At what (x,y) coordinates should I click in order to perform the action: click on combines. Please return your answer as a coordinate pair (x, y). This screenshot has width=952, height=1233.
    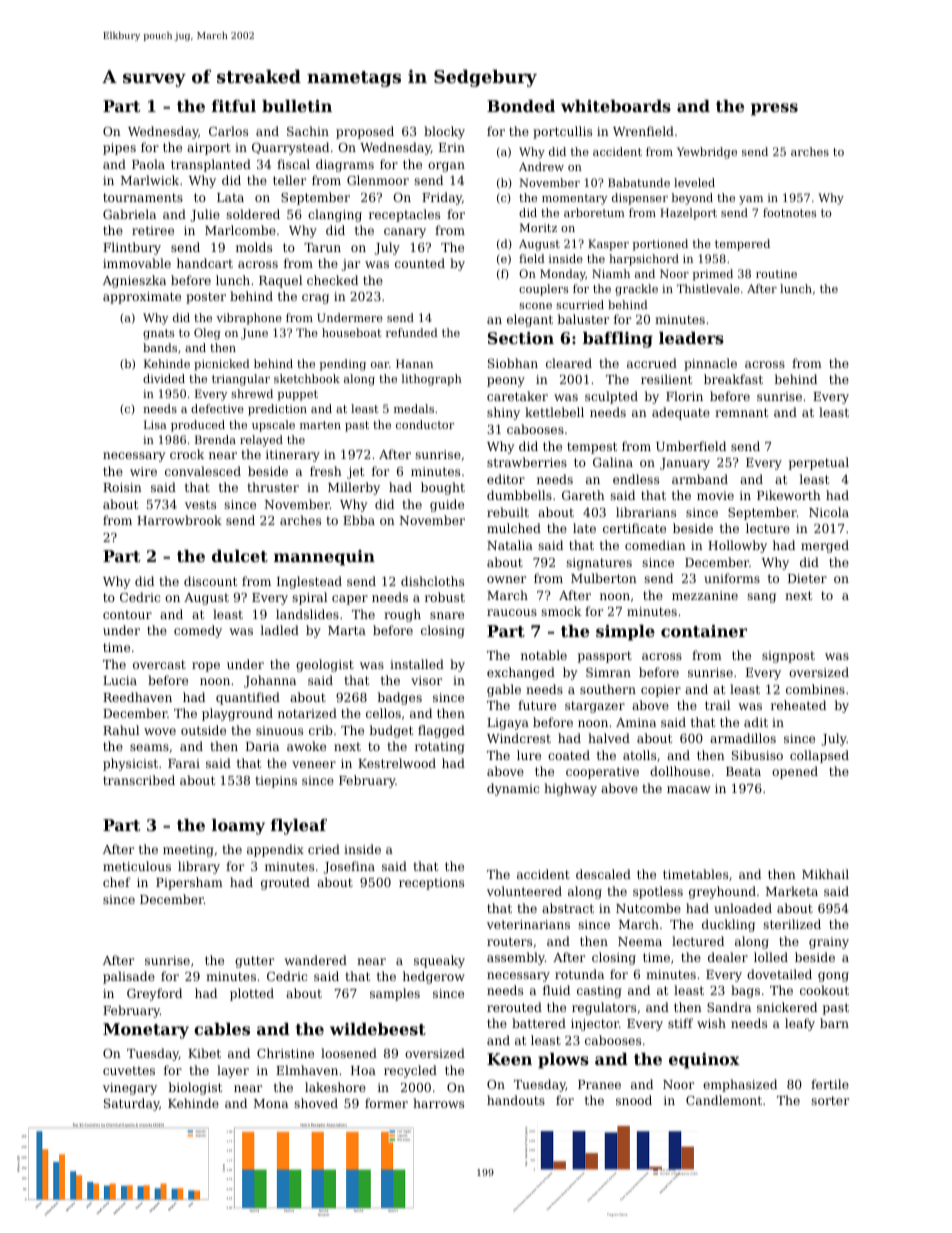
    Looking at the image, I should click on (815, 689).
